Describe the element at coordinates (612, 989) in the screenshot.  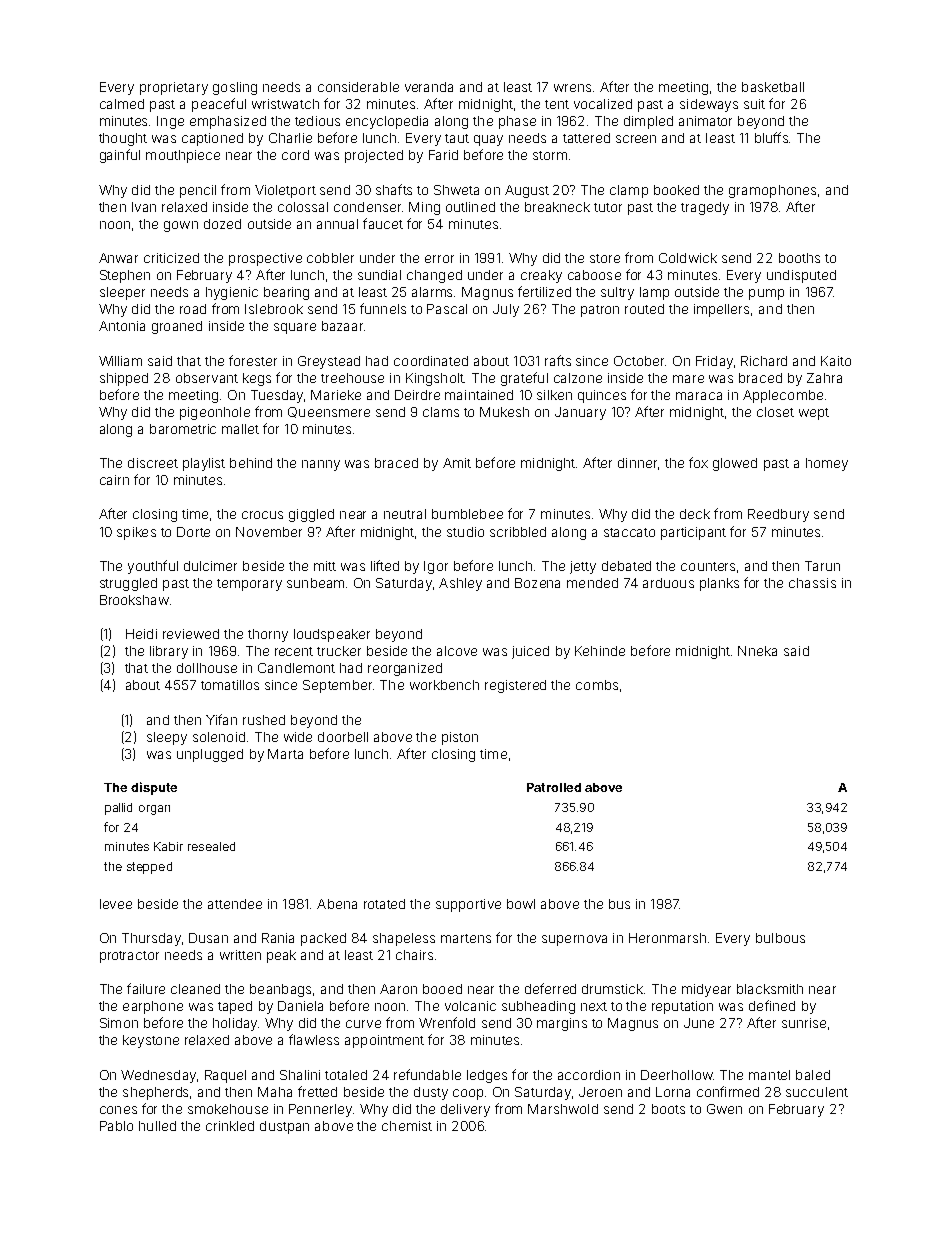
I see `drumstick` at that location.
